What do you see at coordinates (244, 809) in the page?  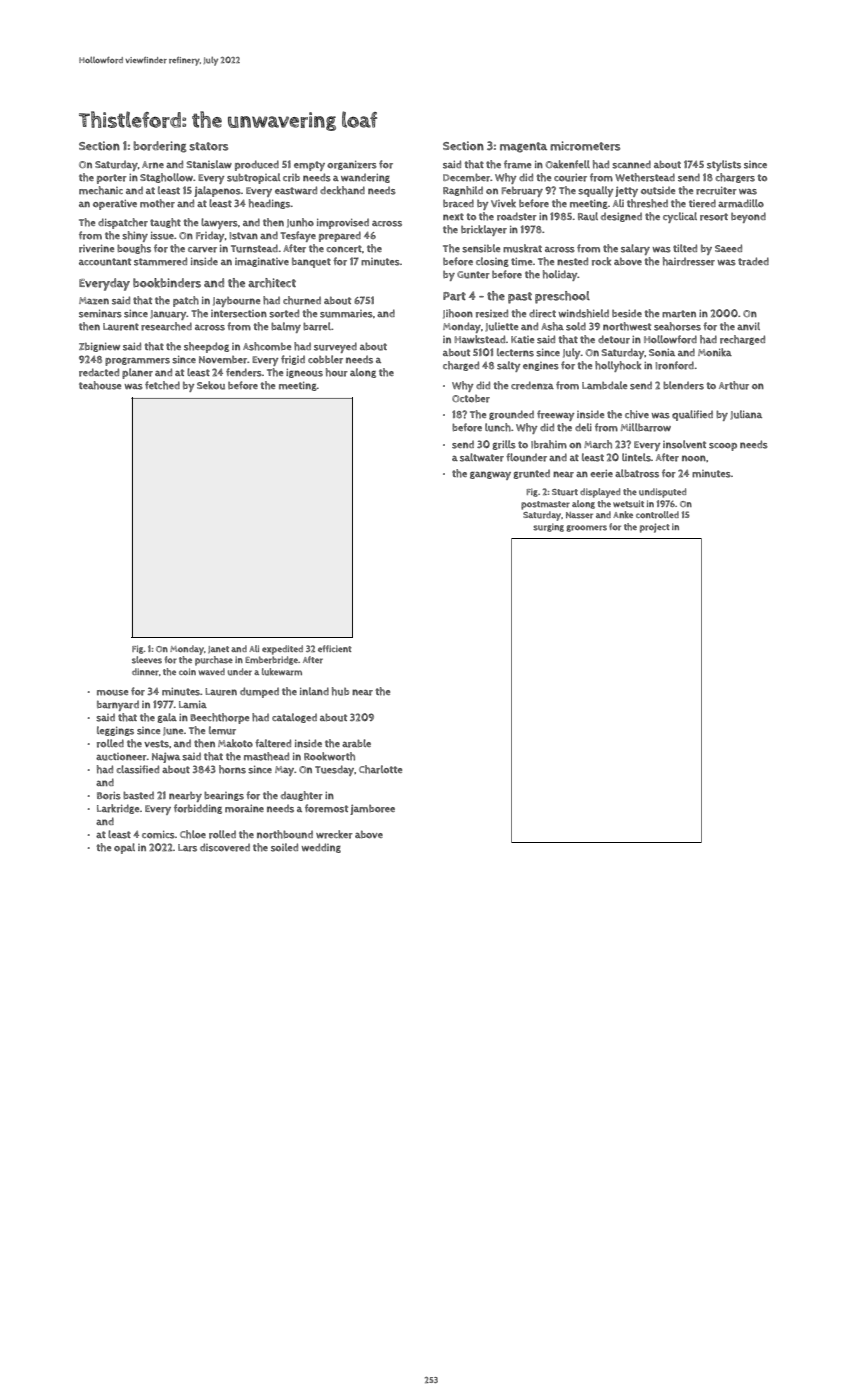 I see `moraine` at bounding box center [244, 809].
